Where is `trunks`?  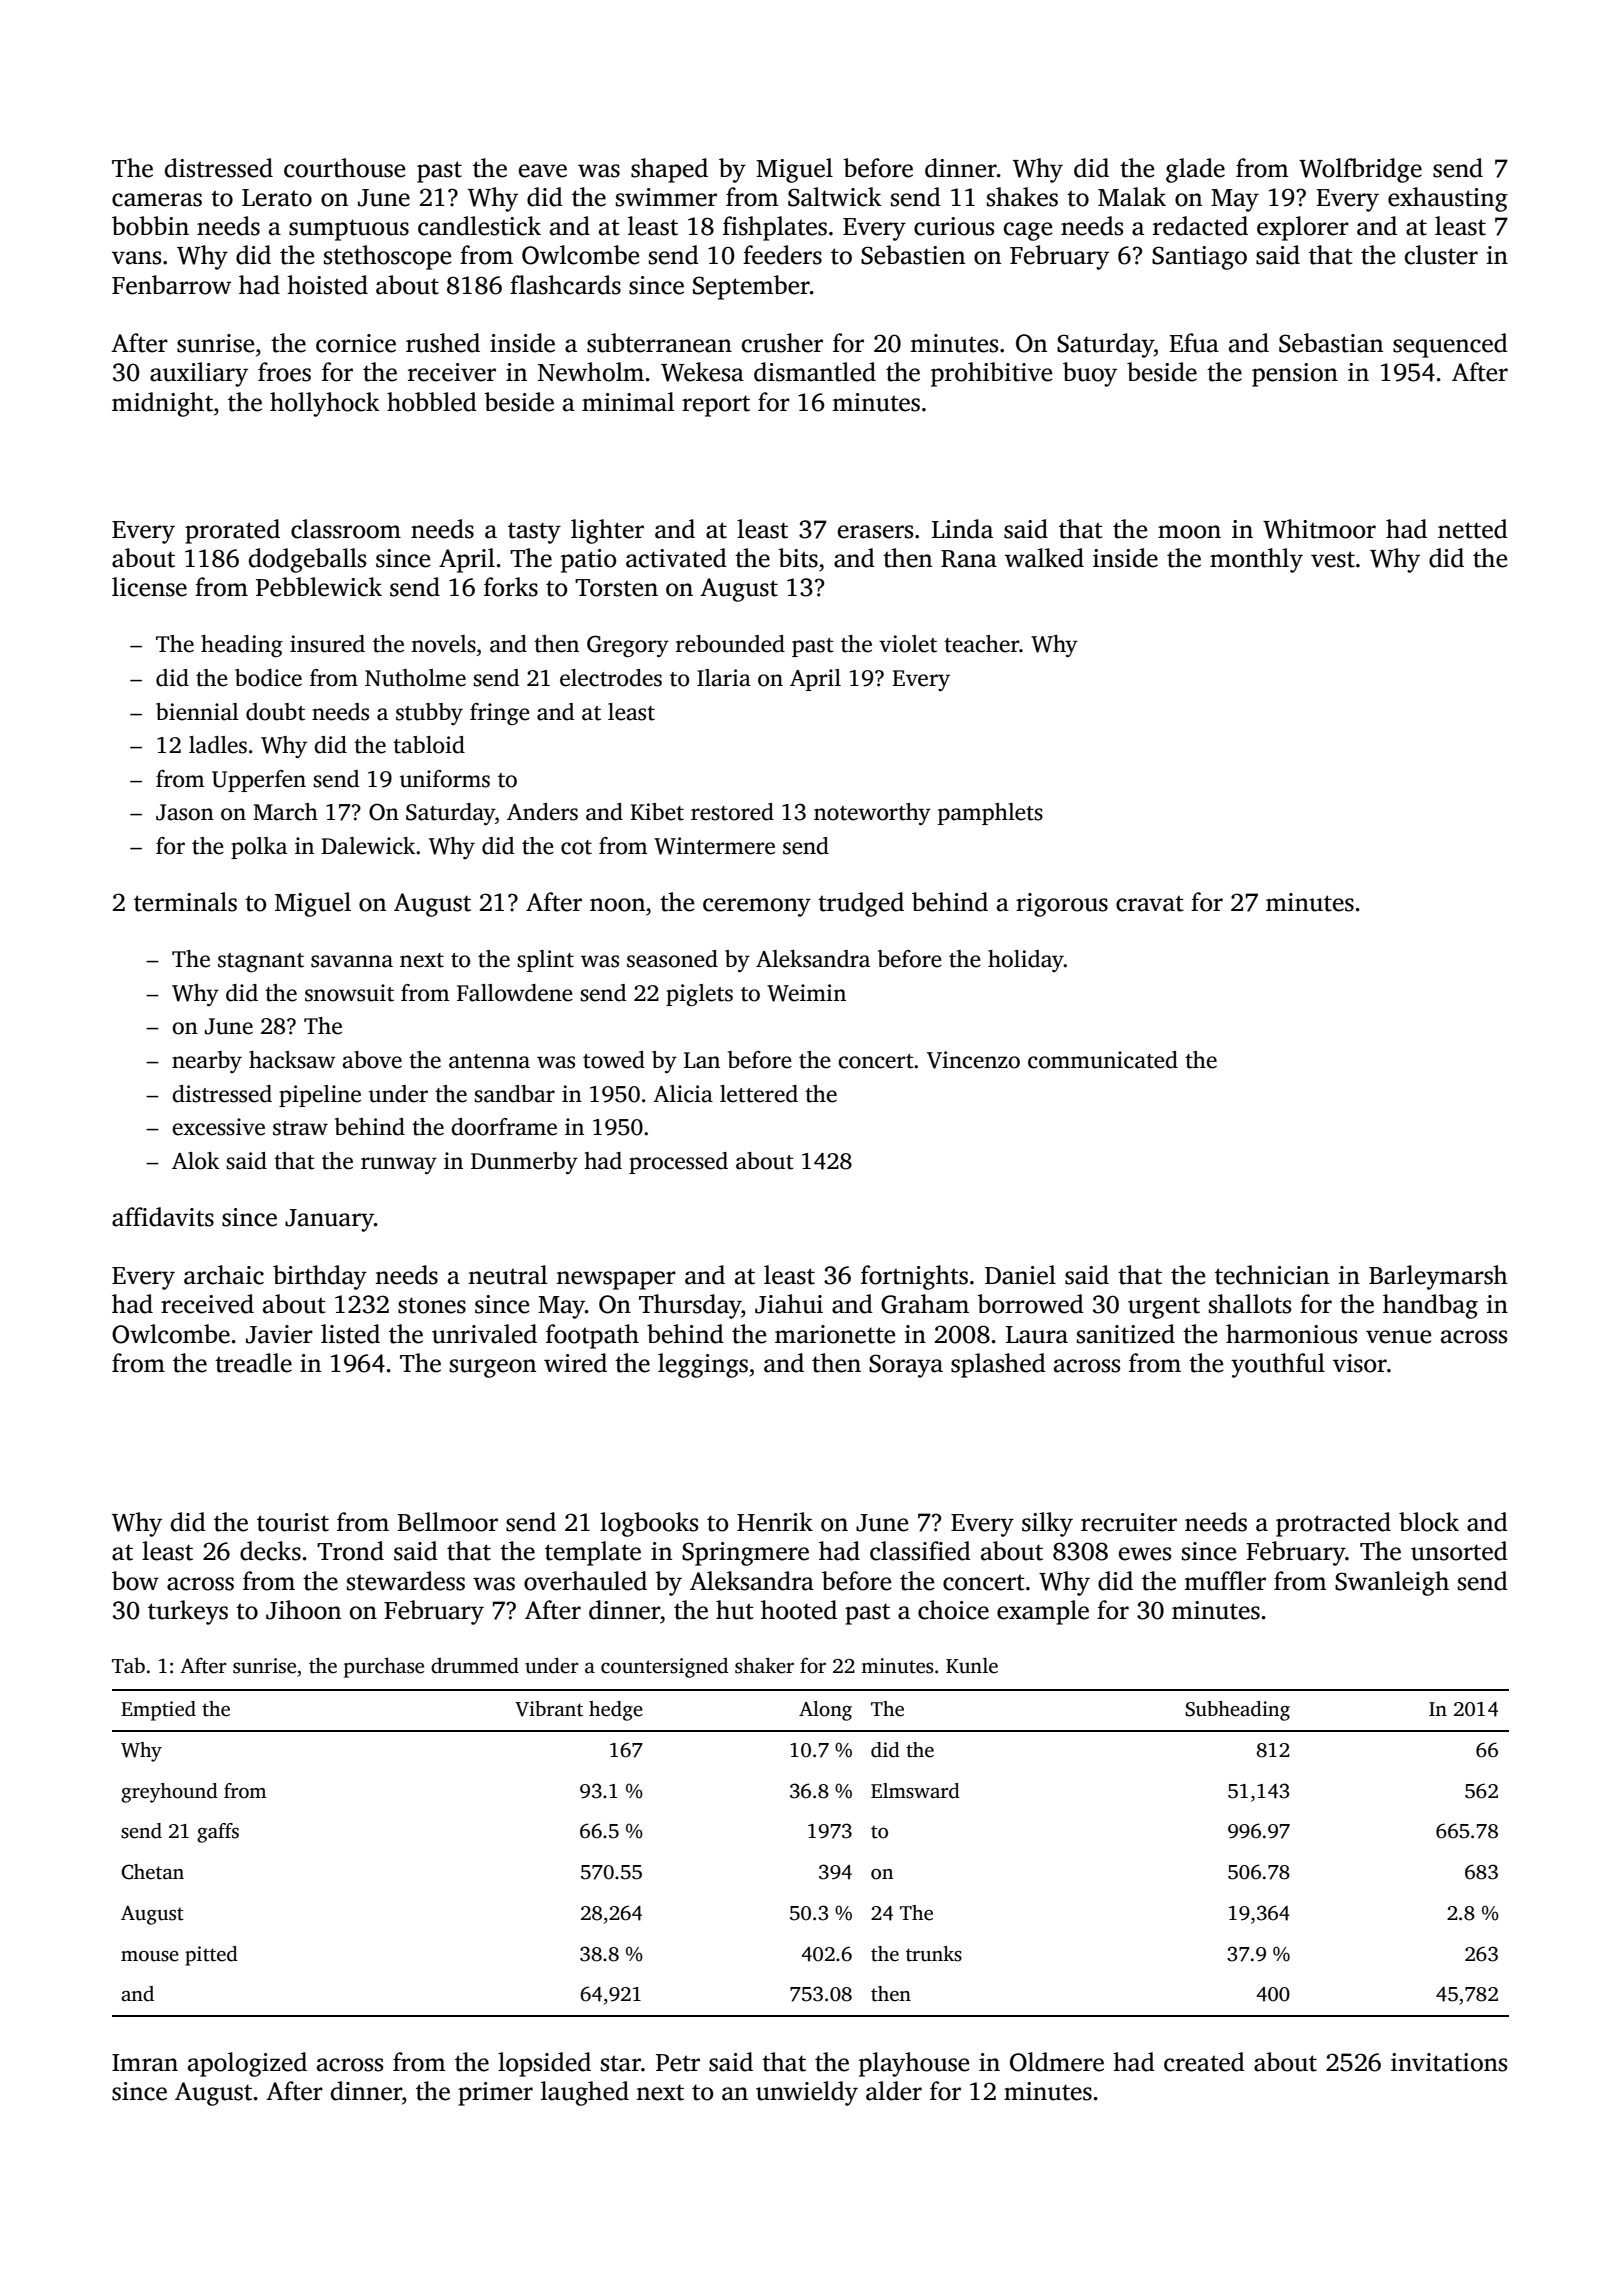
trunks is located at coordinates (934, 1954).
